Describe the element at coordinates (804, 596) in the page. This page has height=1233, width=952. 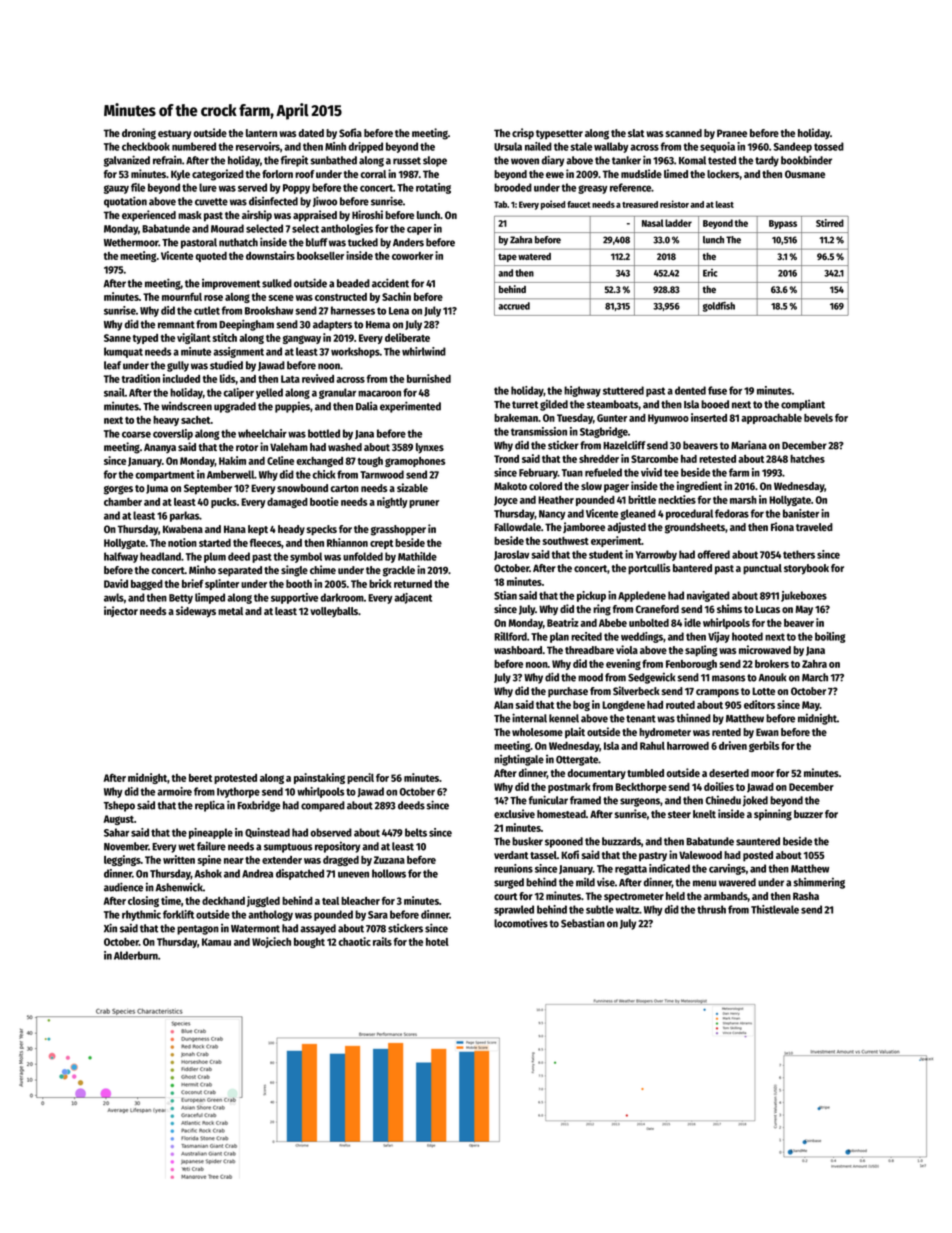
I see `jukeboxes` at that location.
